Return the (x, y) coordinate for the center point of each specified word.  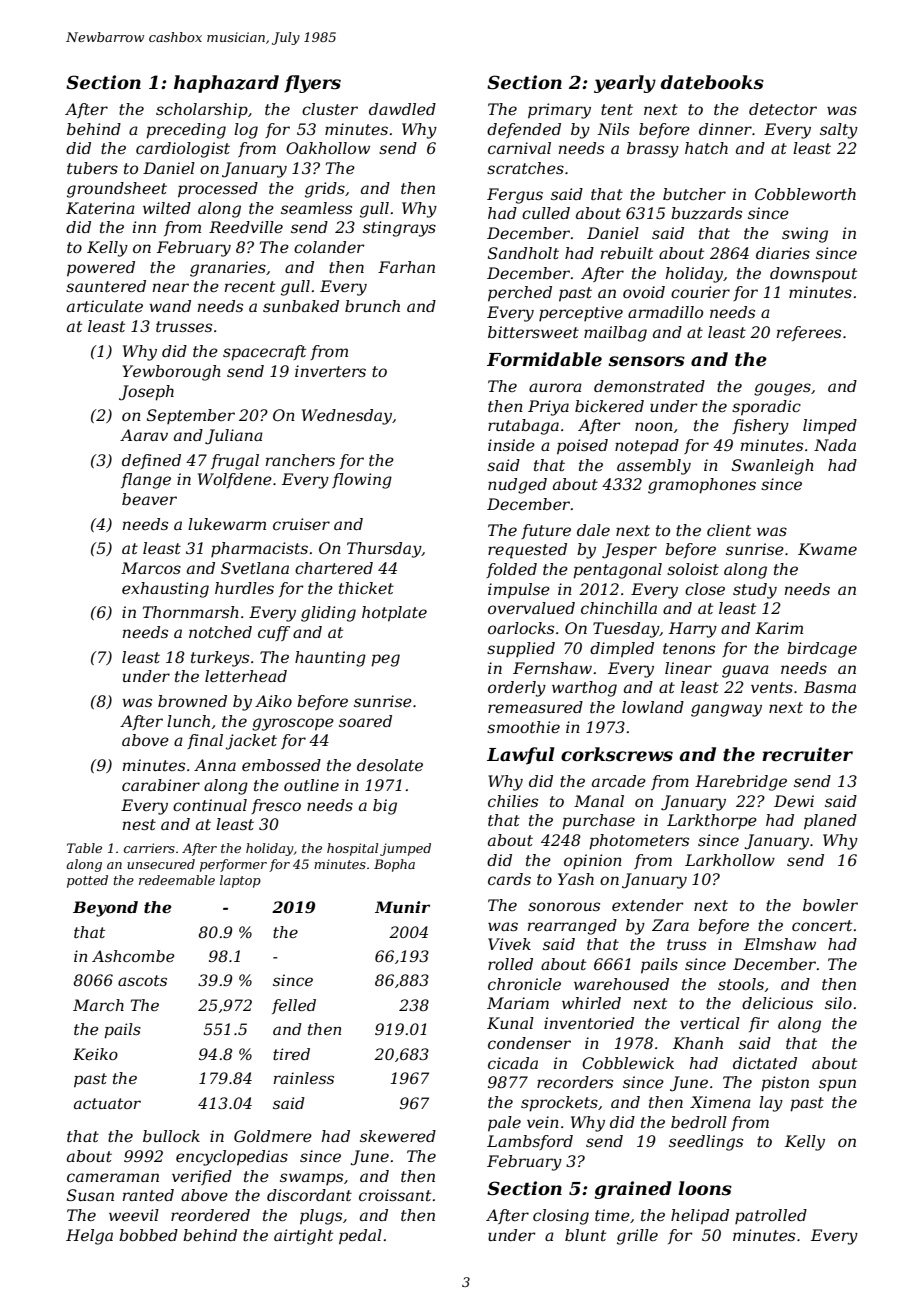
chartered (334, 568)
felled (294, 1006)
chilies (513, 801)
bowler (830, 905)
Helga (89, 1237)
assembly (654, 467)
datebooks (712, 82)
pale (504, 1124)
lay (771, 1104)
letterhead (246, 676)
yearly (625, 84)
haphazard (226, 84)
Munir (402, 907)
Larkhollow (730, 860)
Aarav (144, 435)
